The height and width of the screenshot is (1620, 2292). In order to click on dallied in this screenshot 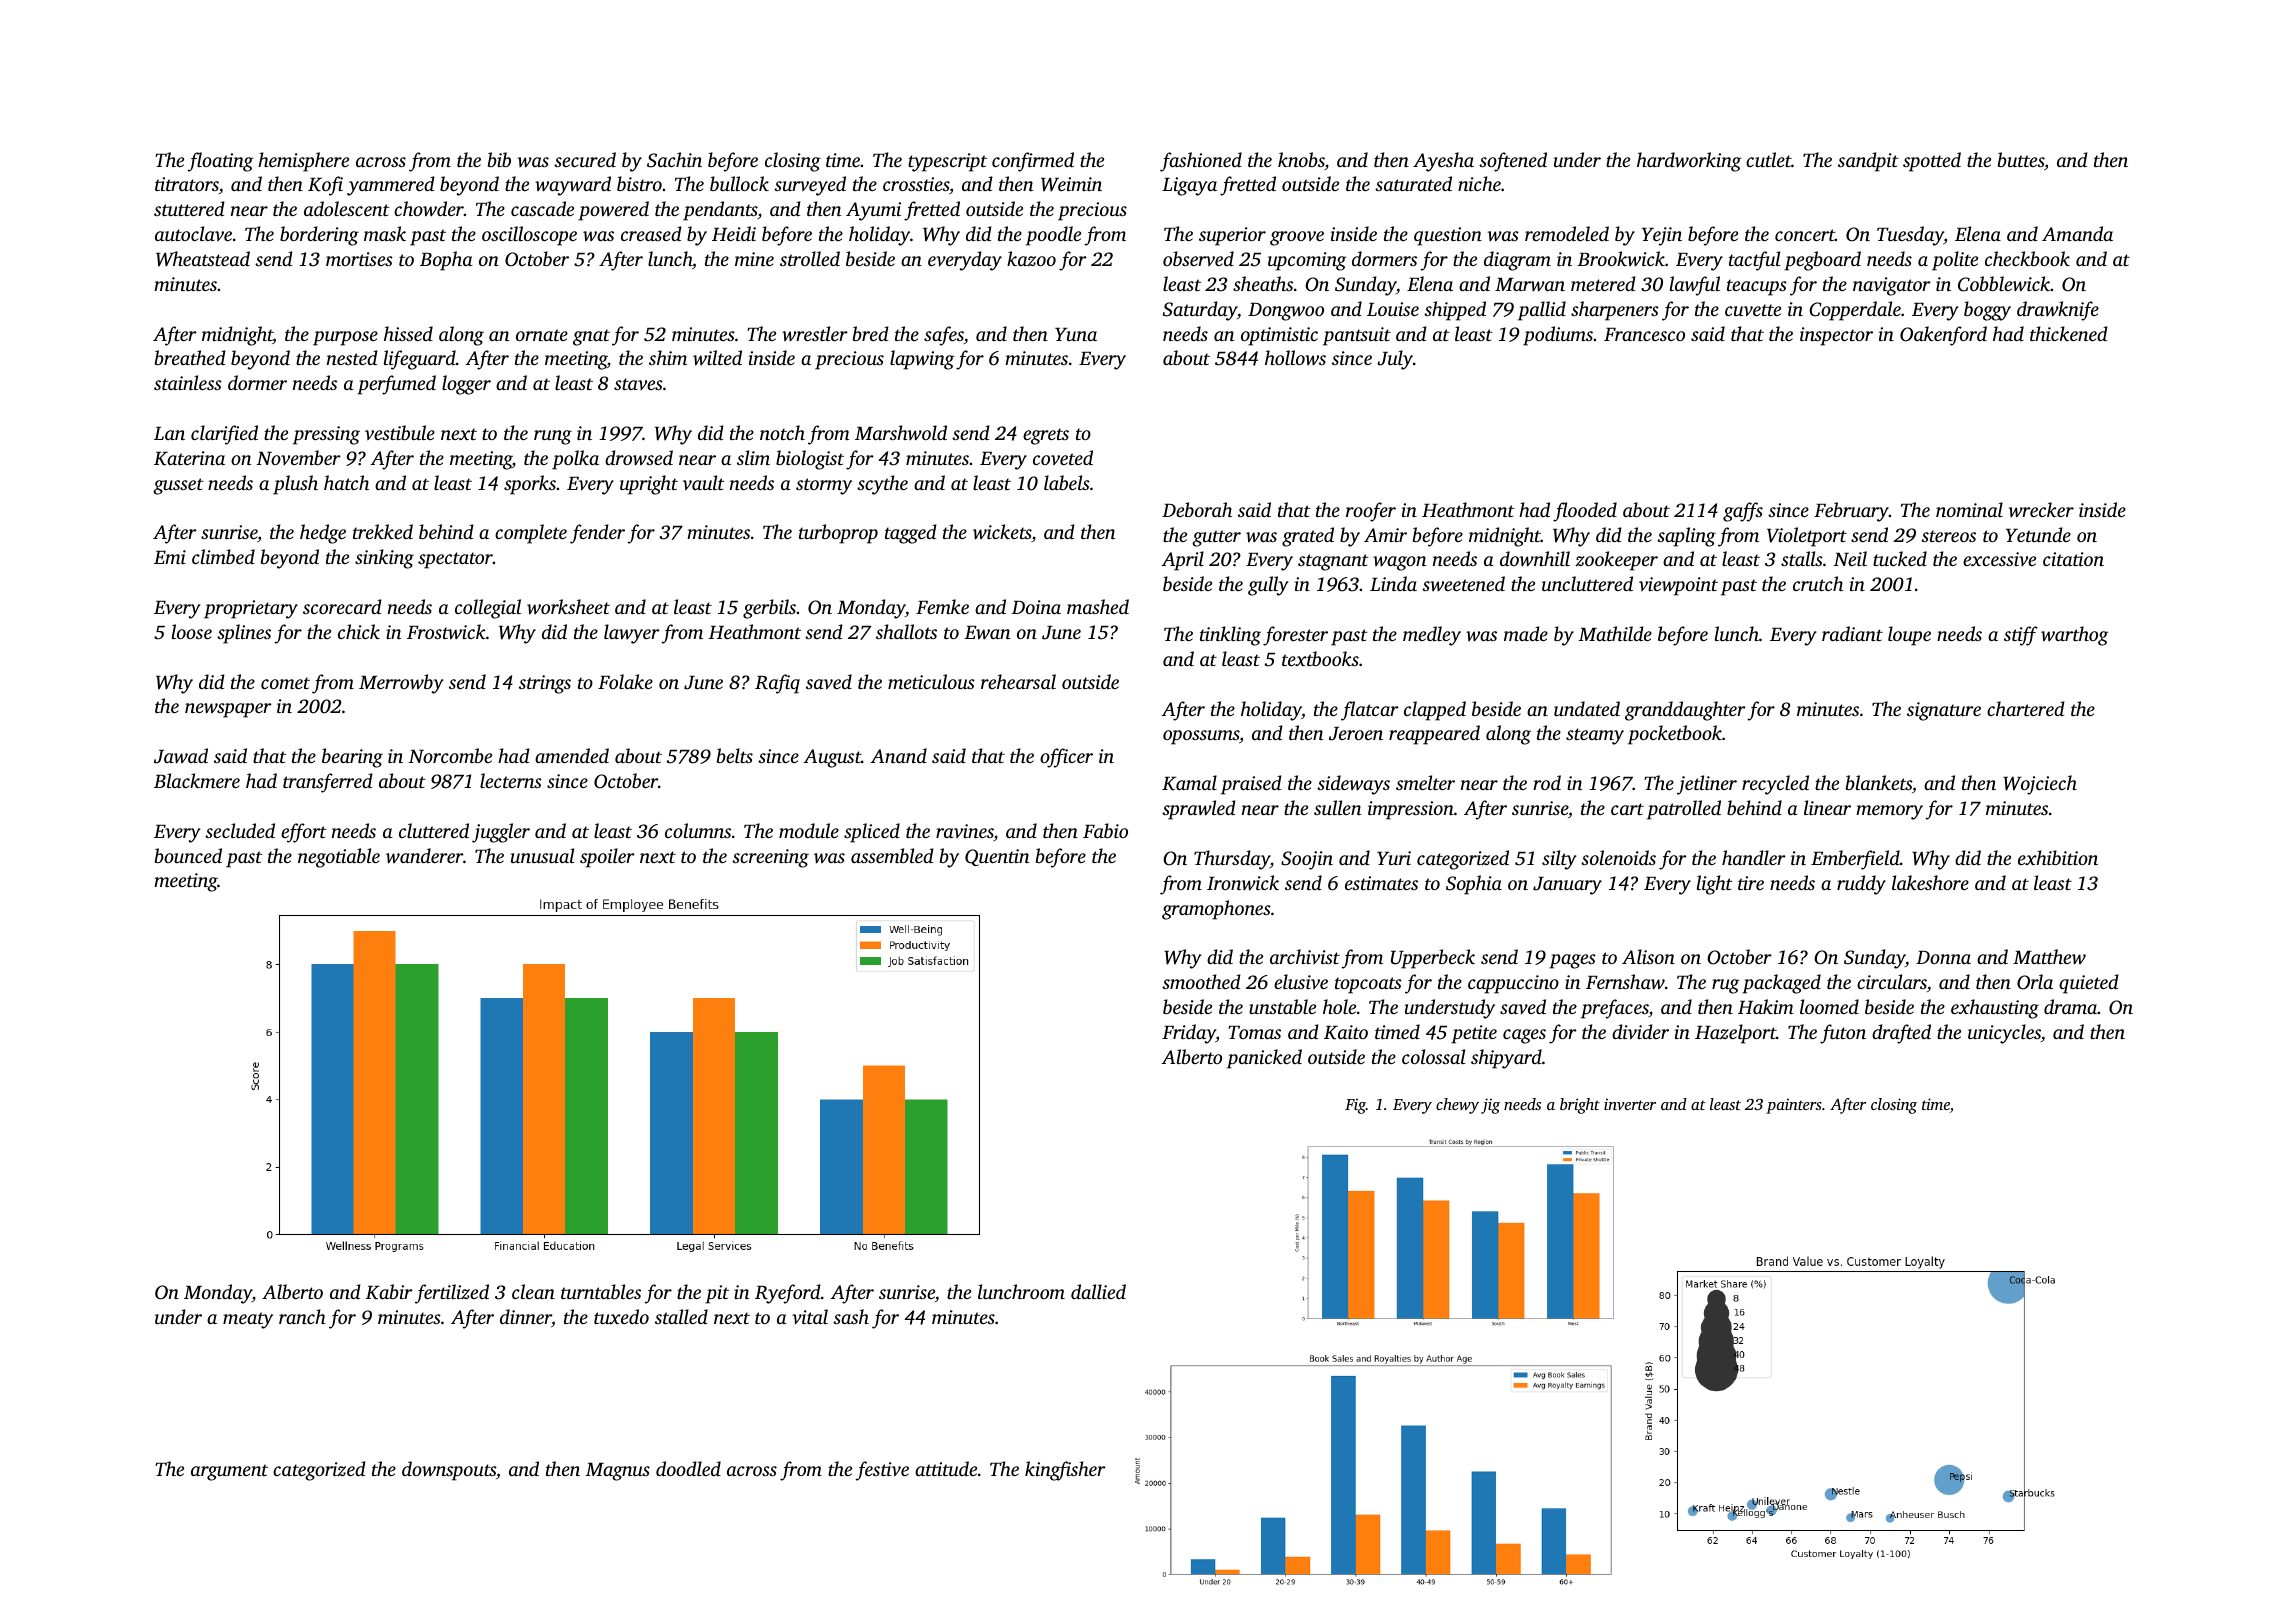, I will do `click(1098, 1291)`.
